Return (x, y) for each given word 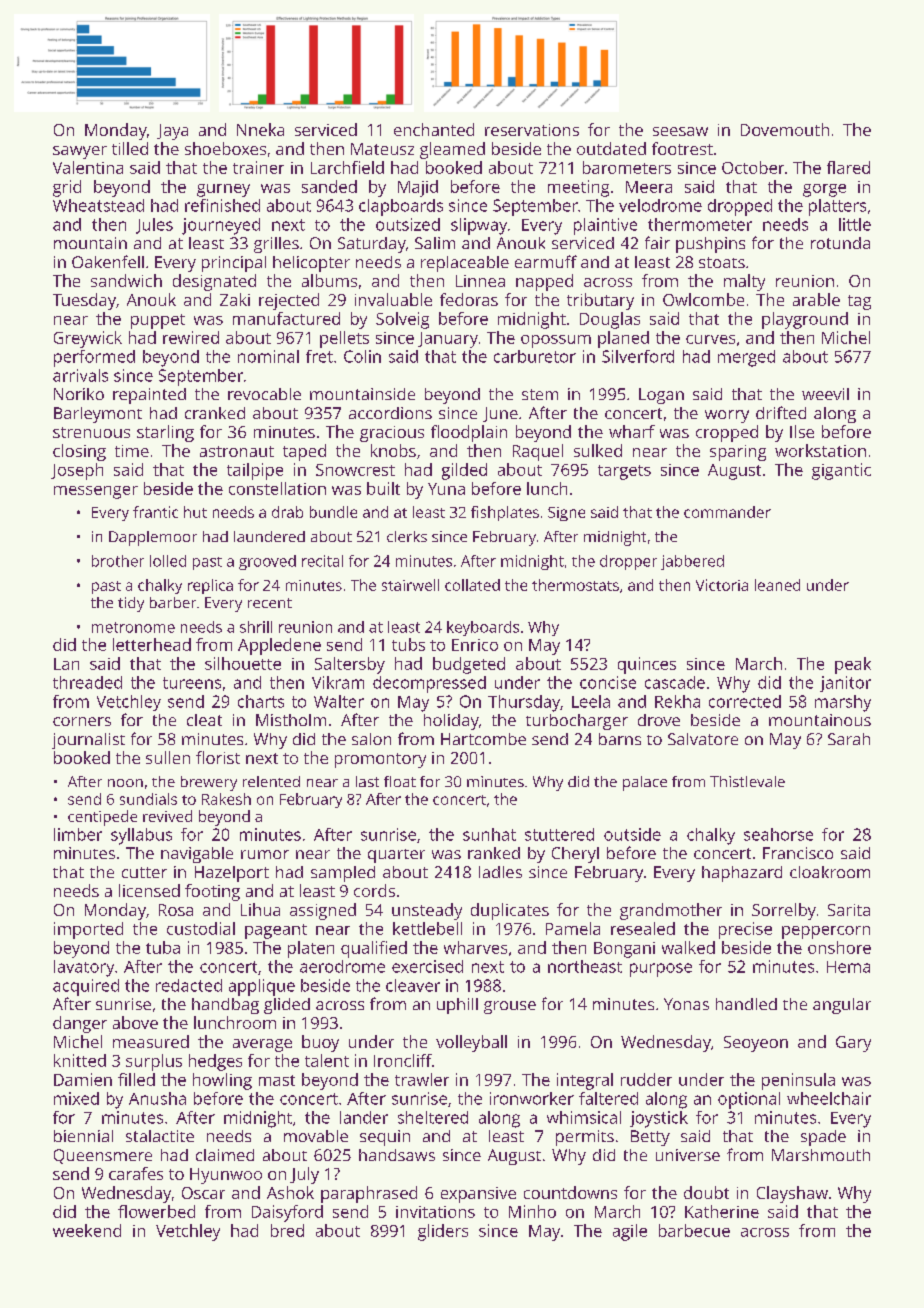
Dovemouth (785, 129)
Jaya (172, 132)
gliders (443, 1232)
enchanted (434, 129)
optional (749, 1100)
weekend (87, 1230)
